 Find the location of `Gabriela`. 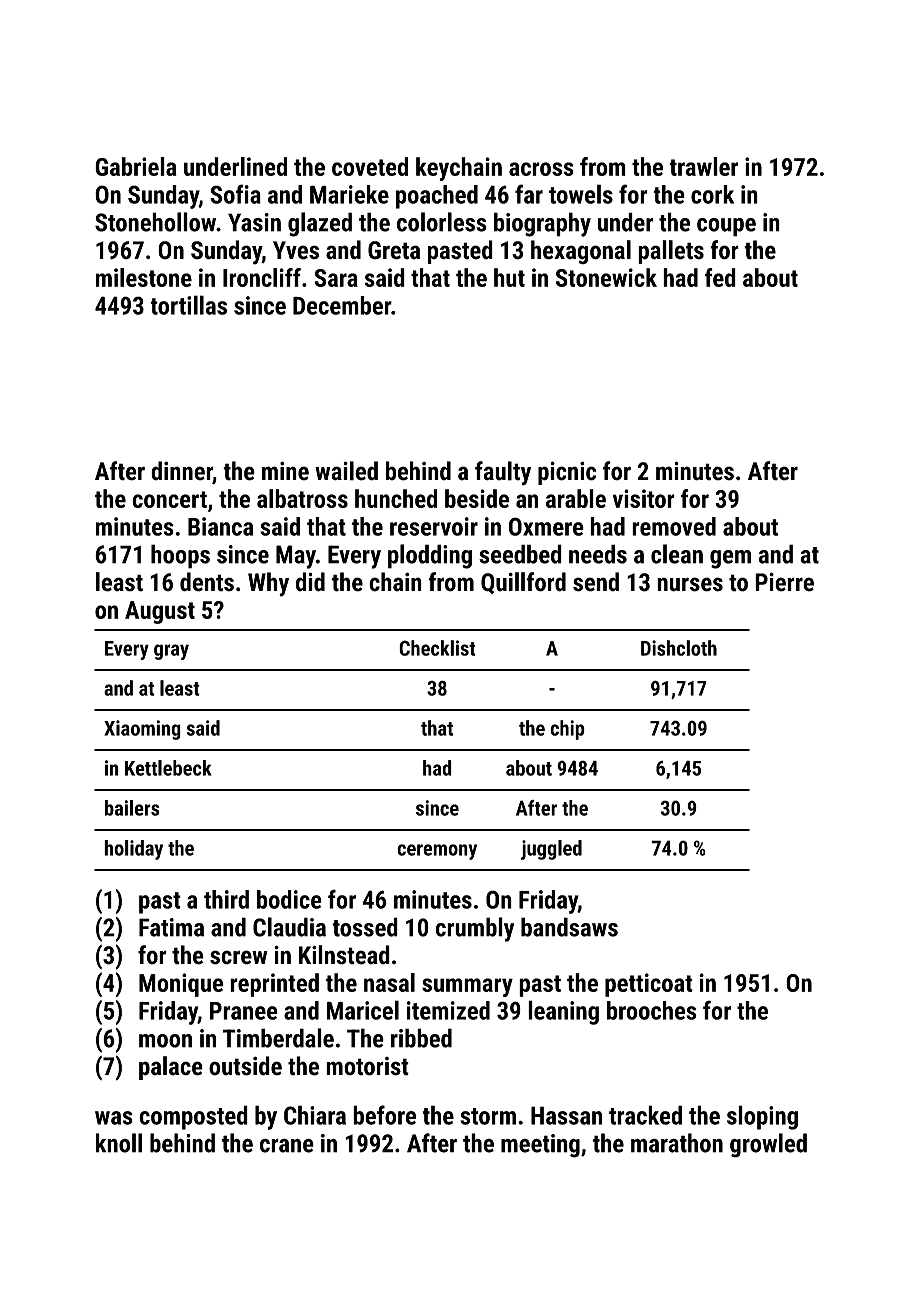

Gabriela is located at coordinates (136, 166).
